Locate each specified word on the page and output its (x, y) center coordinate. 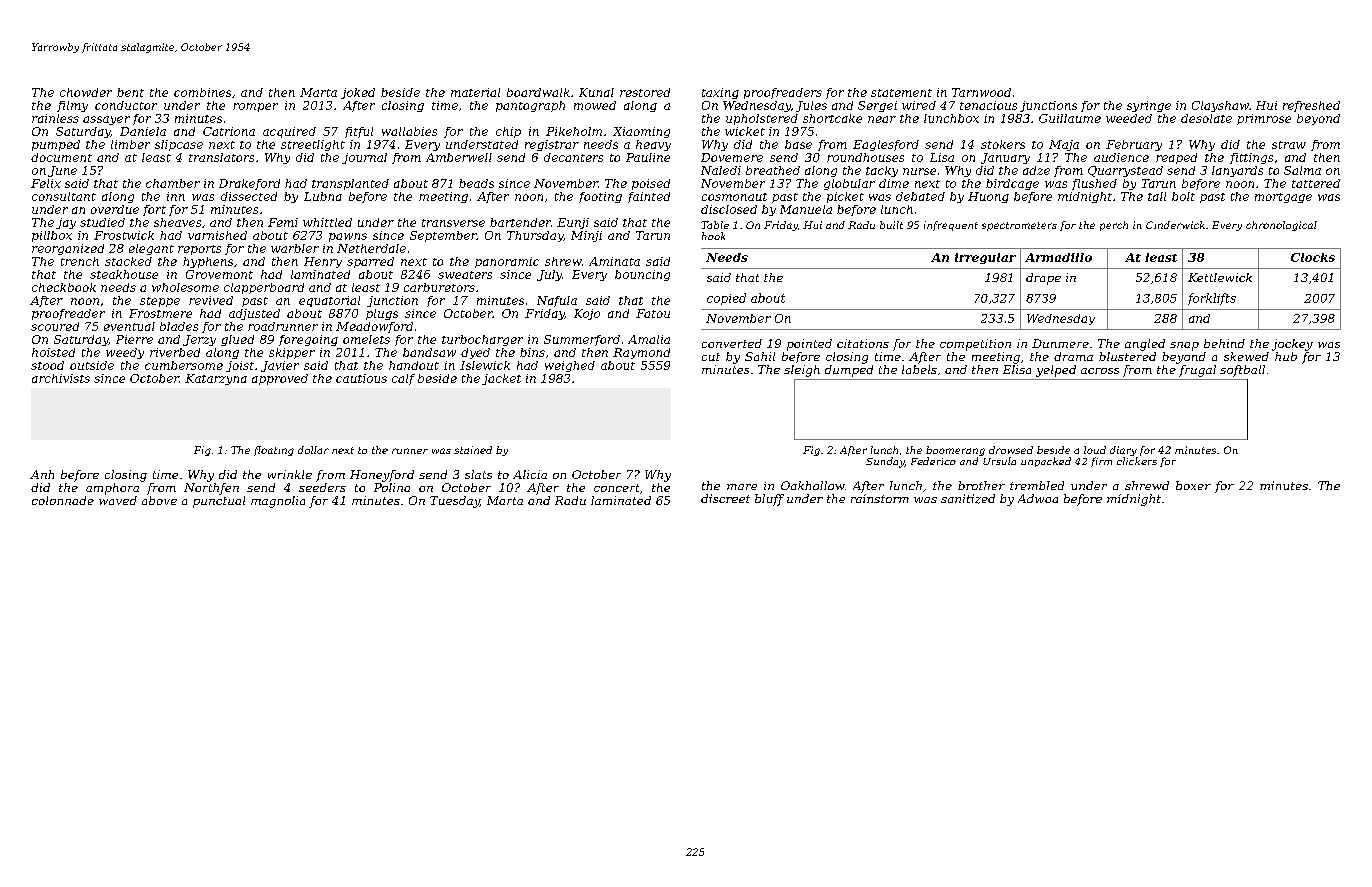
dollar (313, 450)
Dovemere (732, 157)
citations (863, 343)
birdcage (1012, 184)
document (61, 157)
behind (1224, 343)
